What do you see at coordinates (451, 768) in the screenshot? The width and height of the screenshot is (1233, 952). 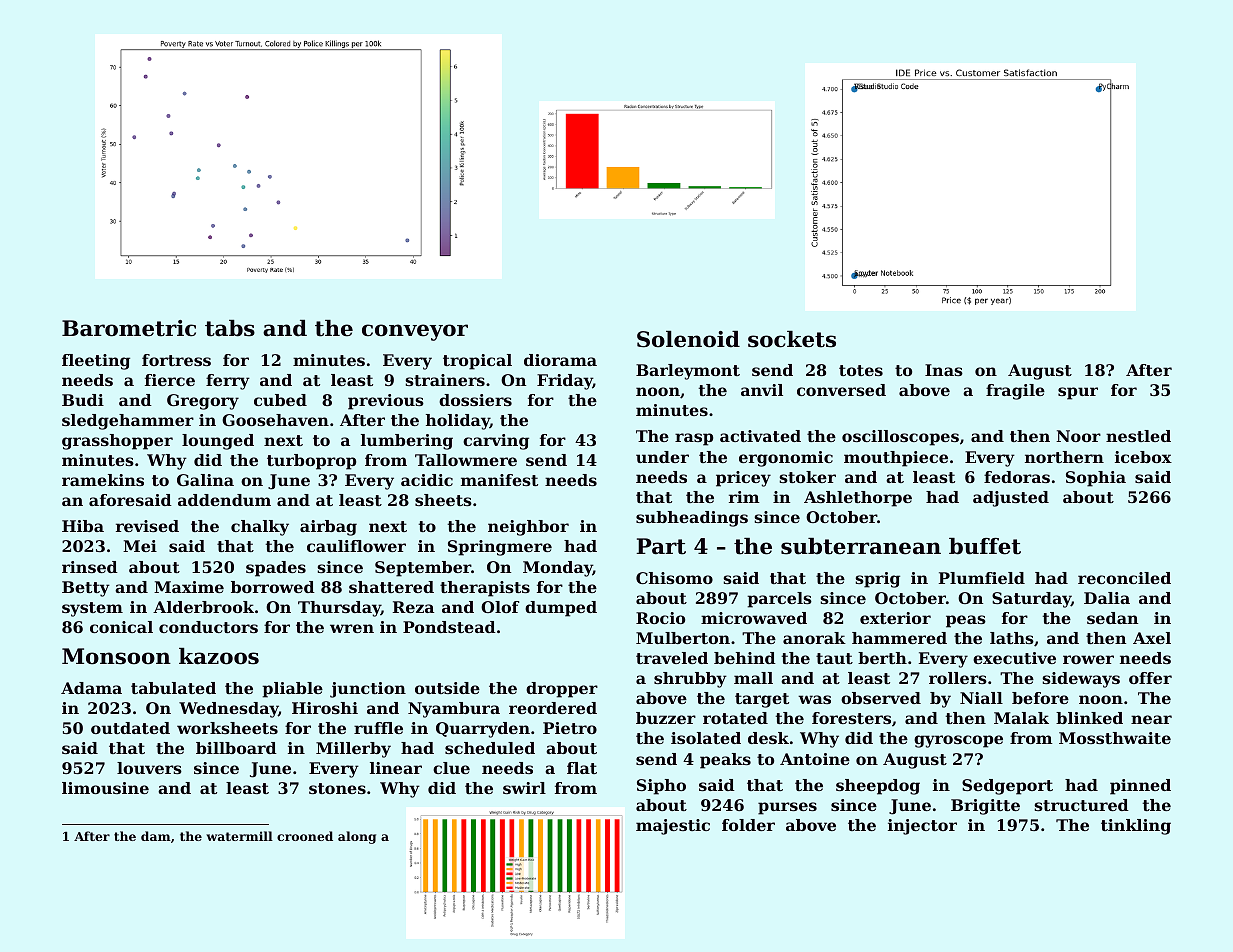 I see `clue` at bounding box center [451, 768].
